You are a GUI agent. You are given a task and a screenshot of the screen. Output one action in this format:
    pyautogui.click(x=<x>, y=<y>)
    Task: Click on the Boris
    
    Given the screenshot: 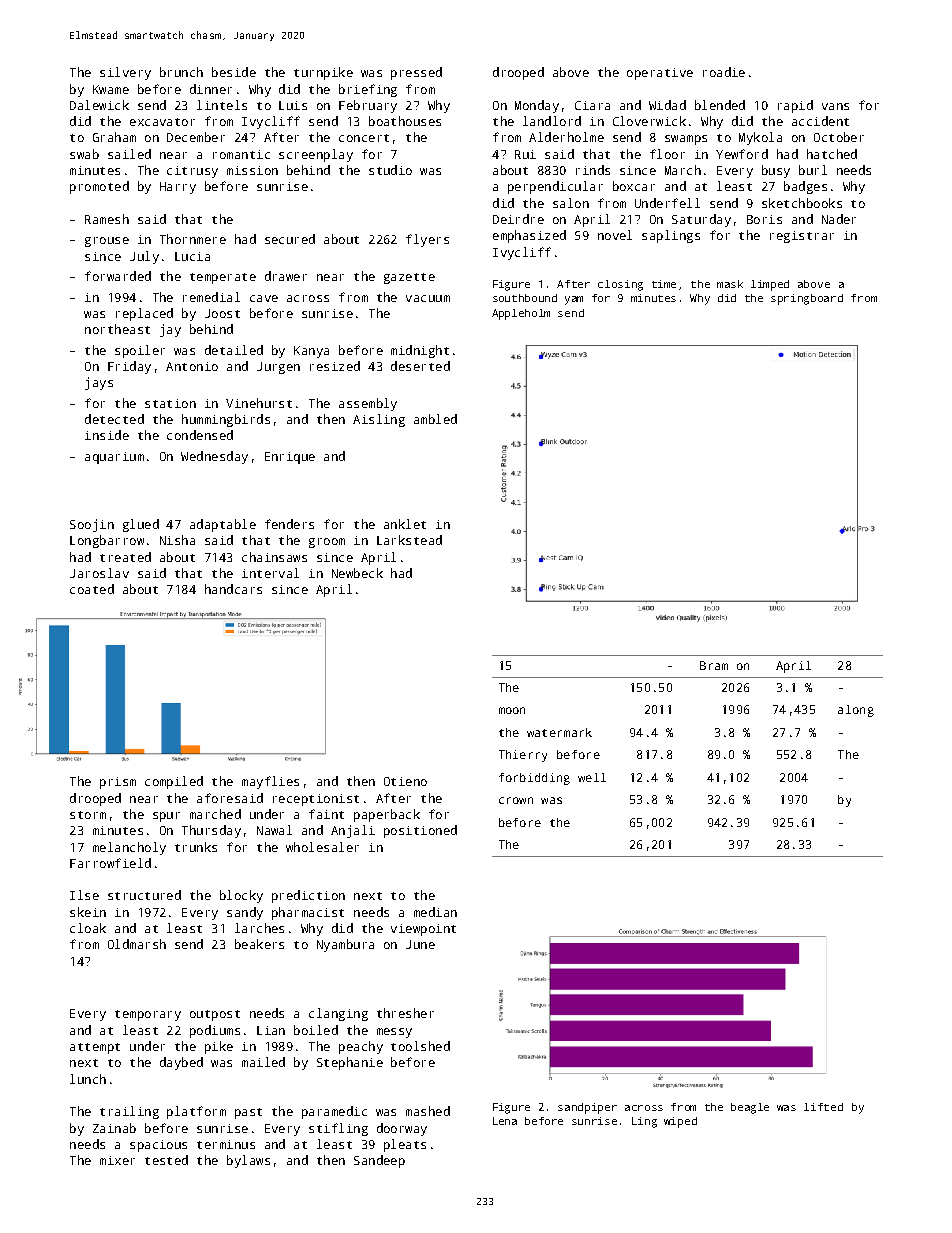 What is the action you would take?
    pyautogui.click(x=764, y=219)
